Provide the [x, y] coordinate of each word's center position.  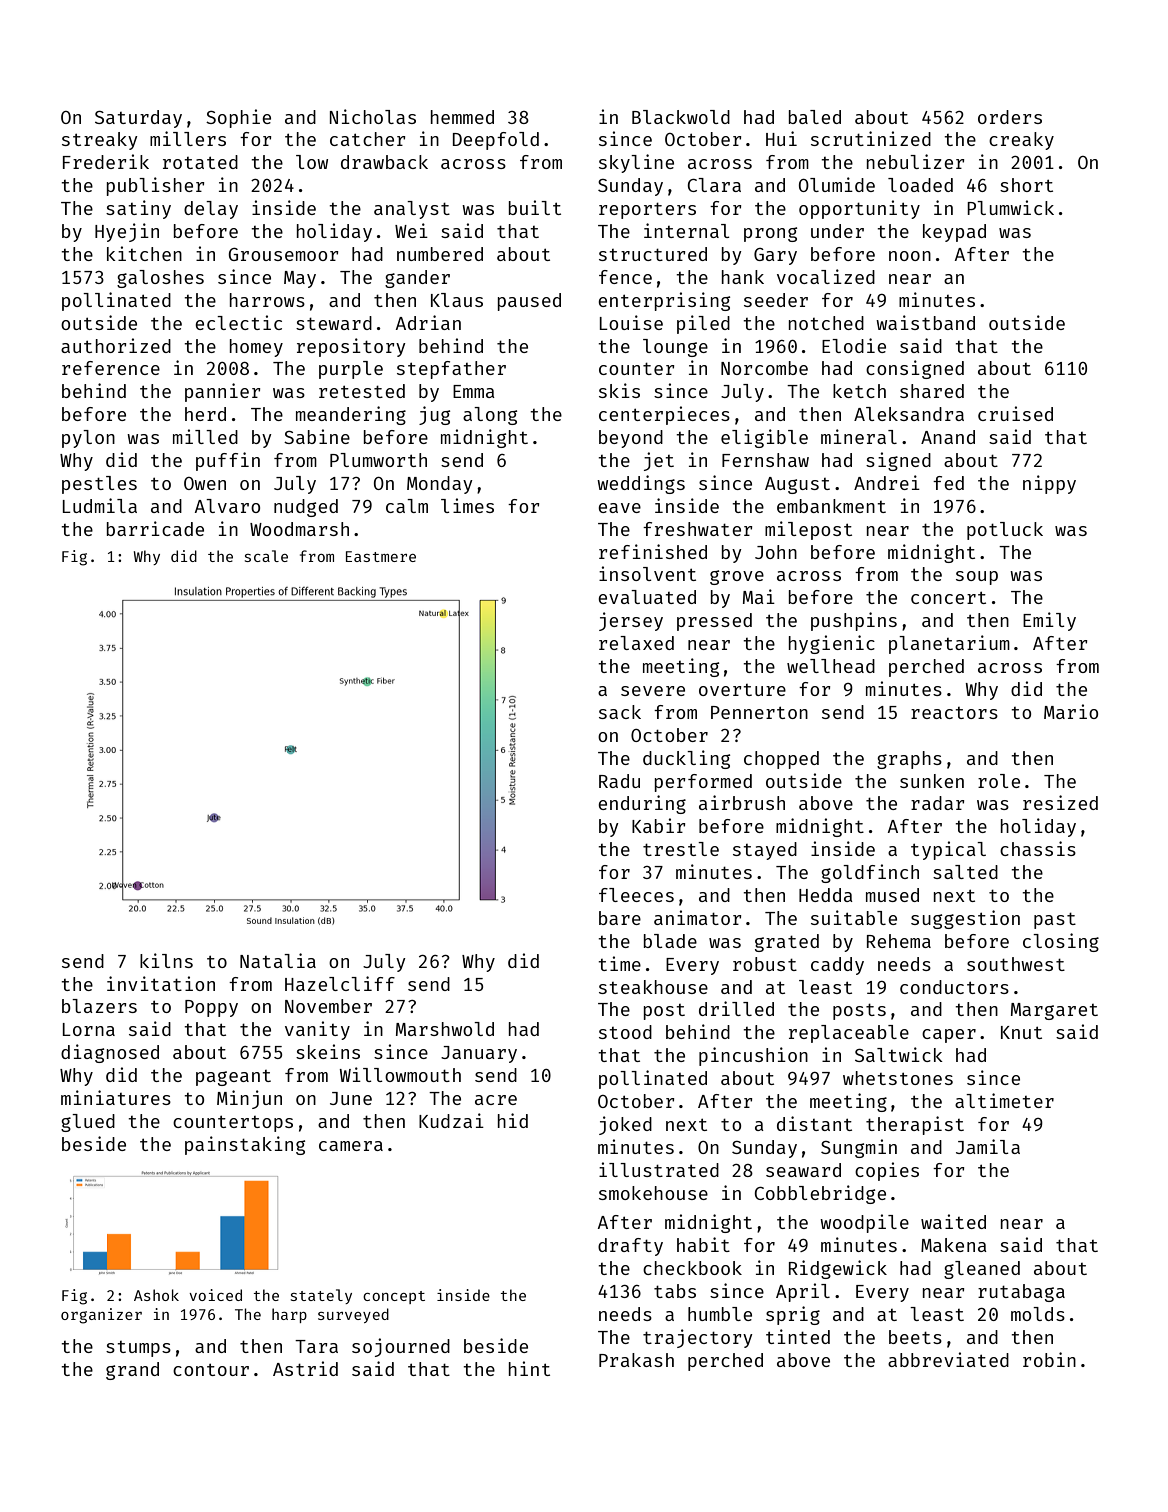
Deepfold [496, 141]
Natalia [278, 960]
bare [620, 918]
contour [211, 1370]
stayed [765, 851]
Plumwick [1010, 207]
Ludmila [100, 505]
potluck [1005, 531]
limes [467, 505]
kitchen [144, 253]
